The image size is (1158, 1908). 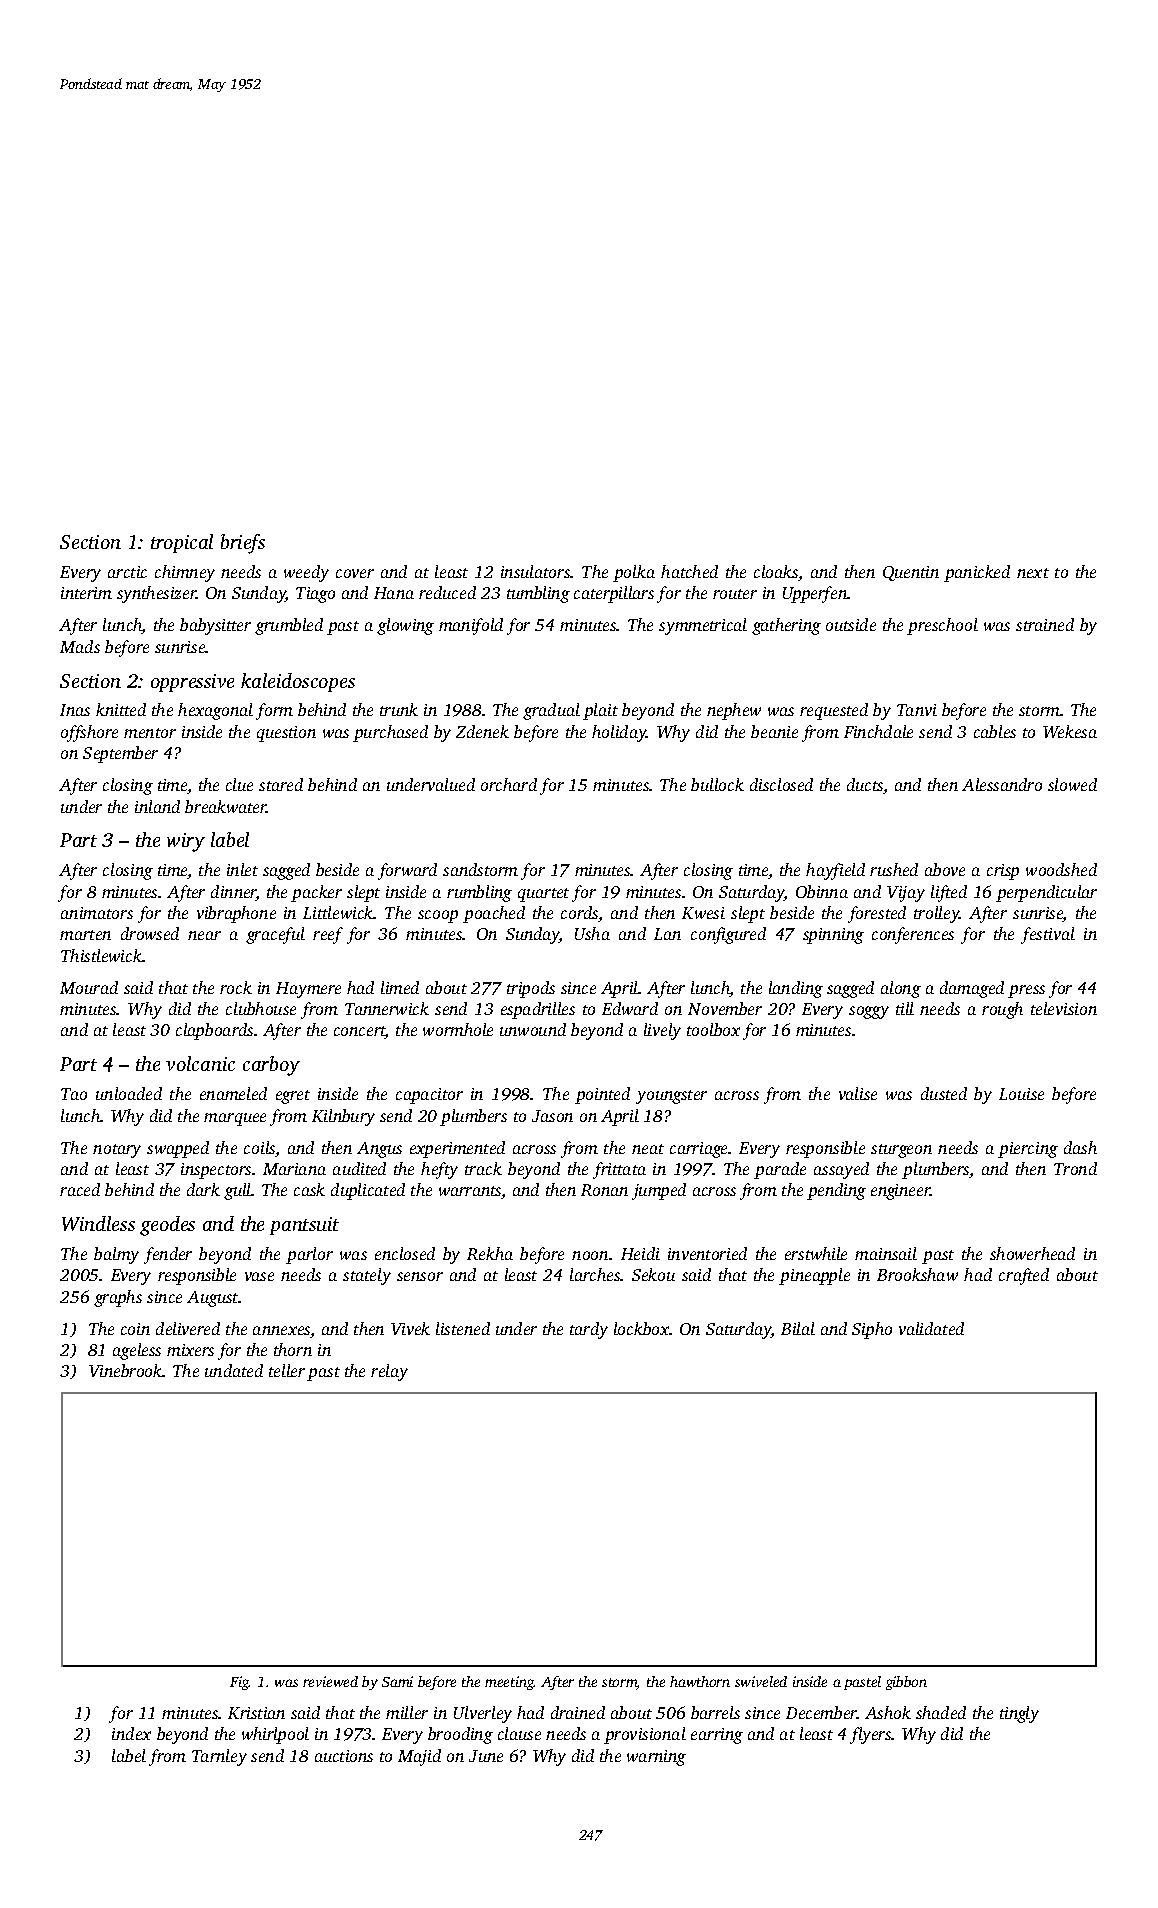 I want to click on Rekha, so click(x=490, y=1253).
